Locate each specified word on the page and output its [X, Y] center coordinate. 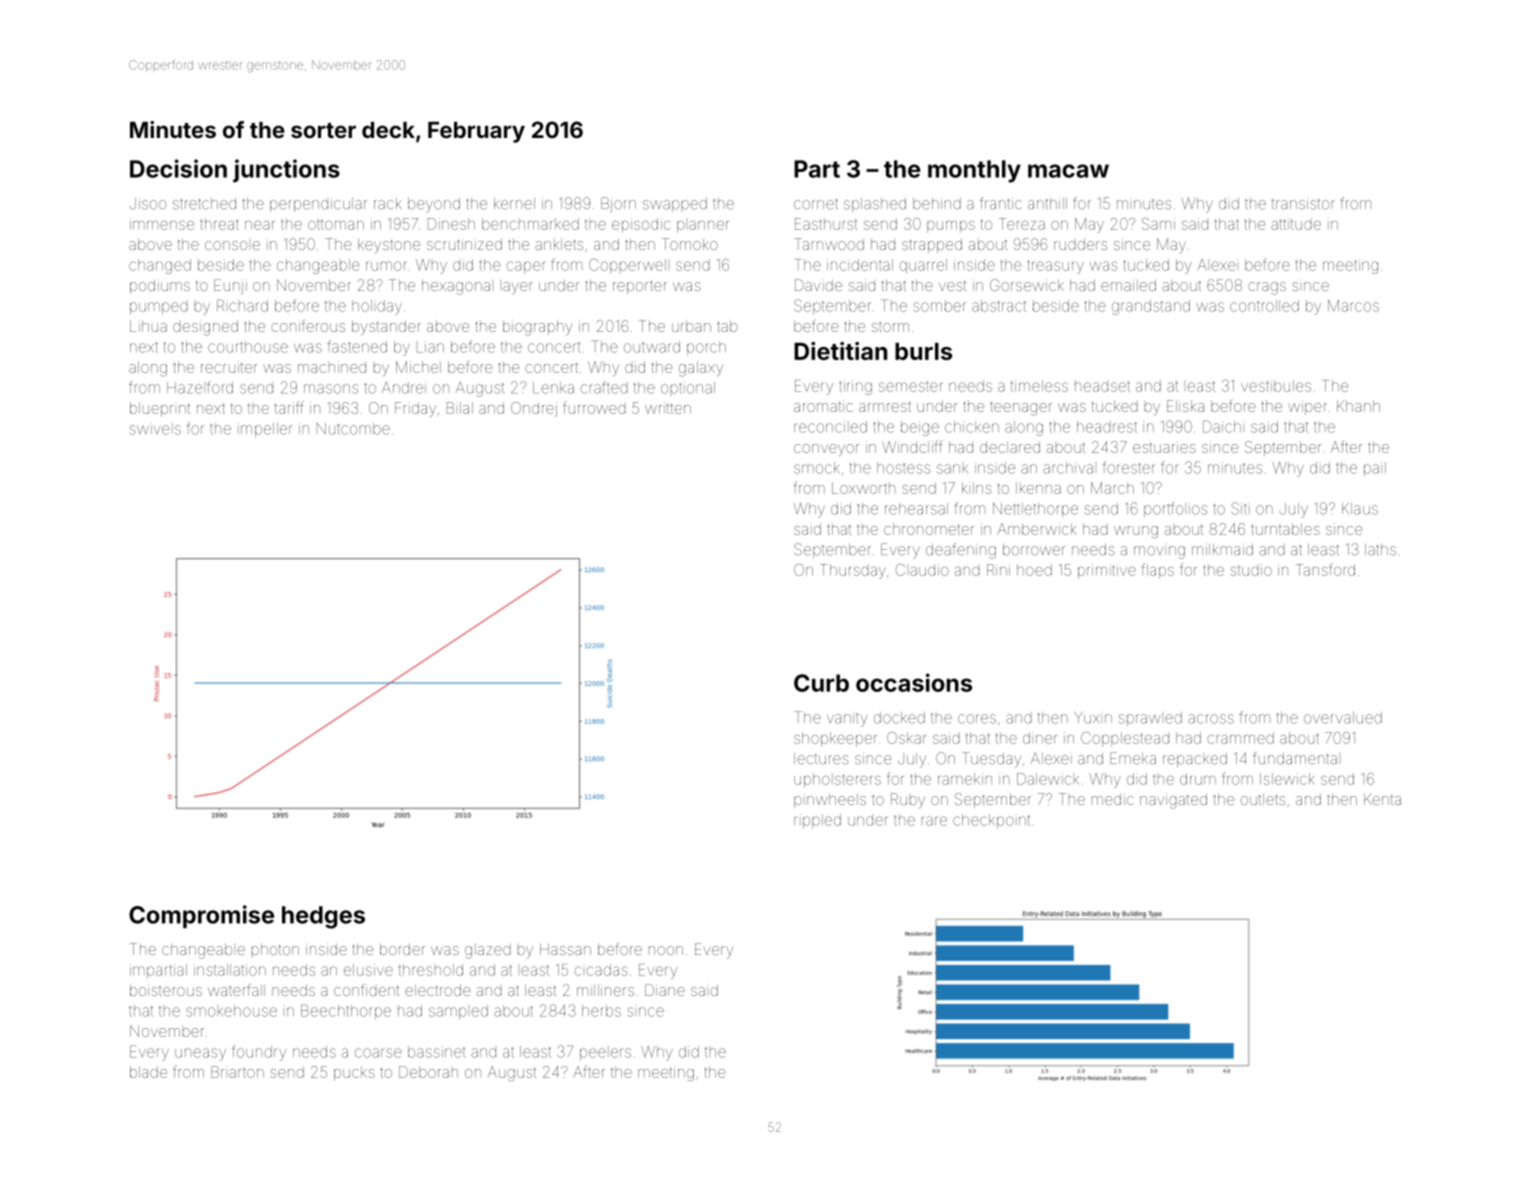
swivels [155, 429]
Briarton [237, 1072]
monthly [974, 171]
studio [1251, 570]
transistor [1303, 204]
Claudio [922, 570]
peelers [605, 1053]
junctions [286, 171]
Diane [665, 990]
